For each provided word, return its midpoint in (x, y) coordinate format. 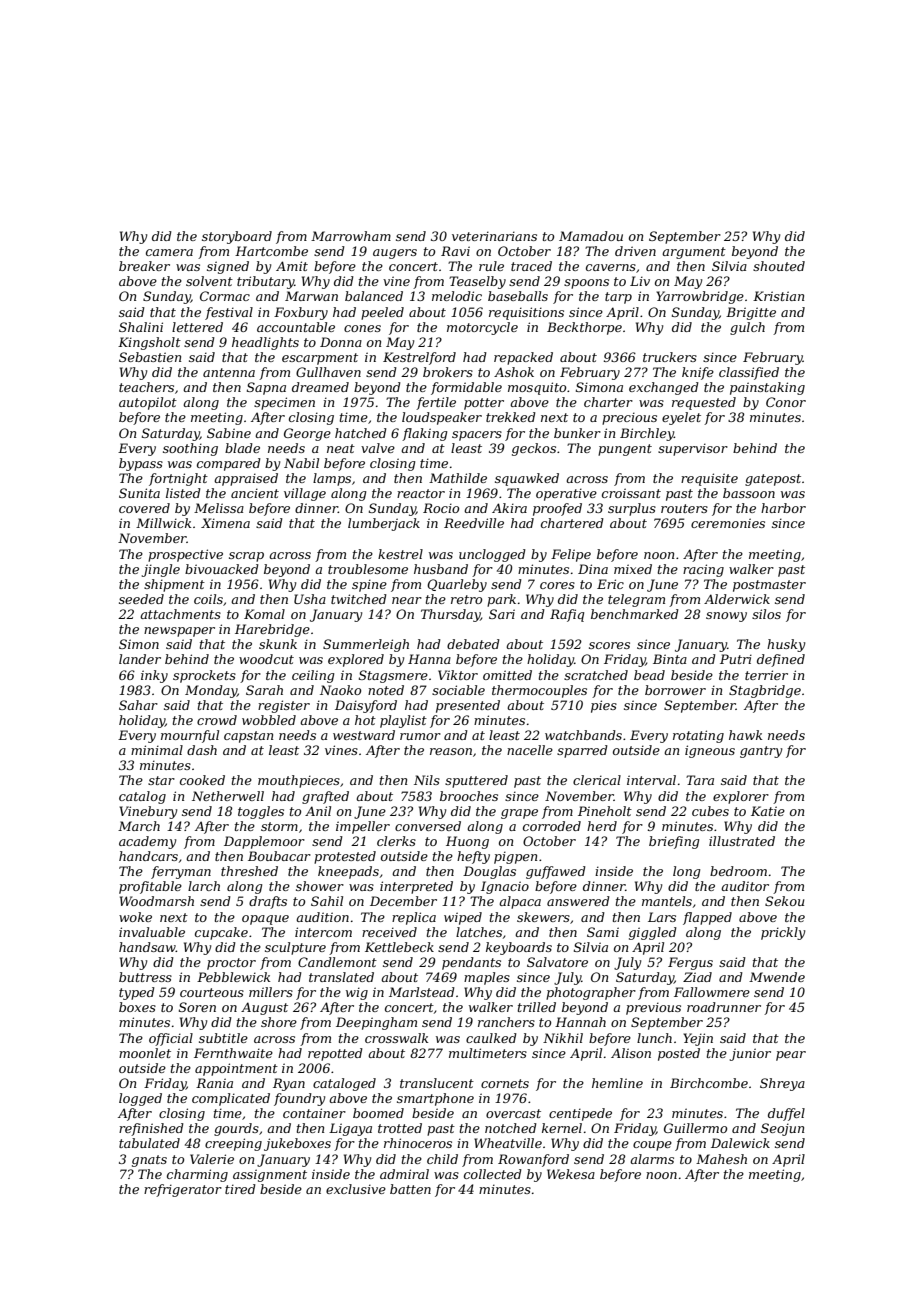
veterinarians (494, 236)
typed (137, 993)
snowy (726, 617)
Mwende (777, 977)
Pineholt (605, 811)
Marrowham (351, 236)
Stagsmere (393, 676)
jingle (161, 570)
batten (410, 1189)
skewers (543, 917)
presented (468, 706)
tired (240, 1189)
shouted (779, 266)
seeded (141, 599)
